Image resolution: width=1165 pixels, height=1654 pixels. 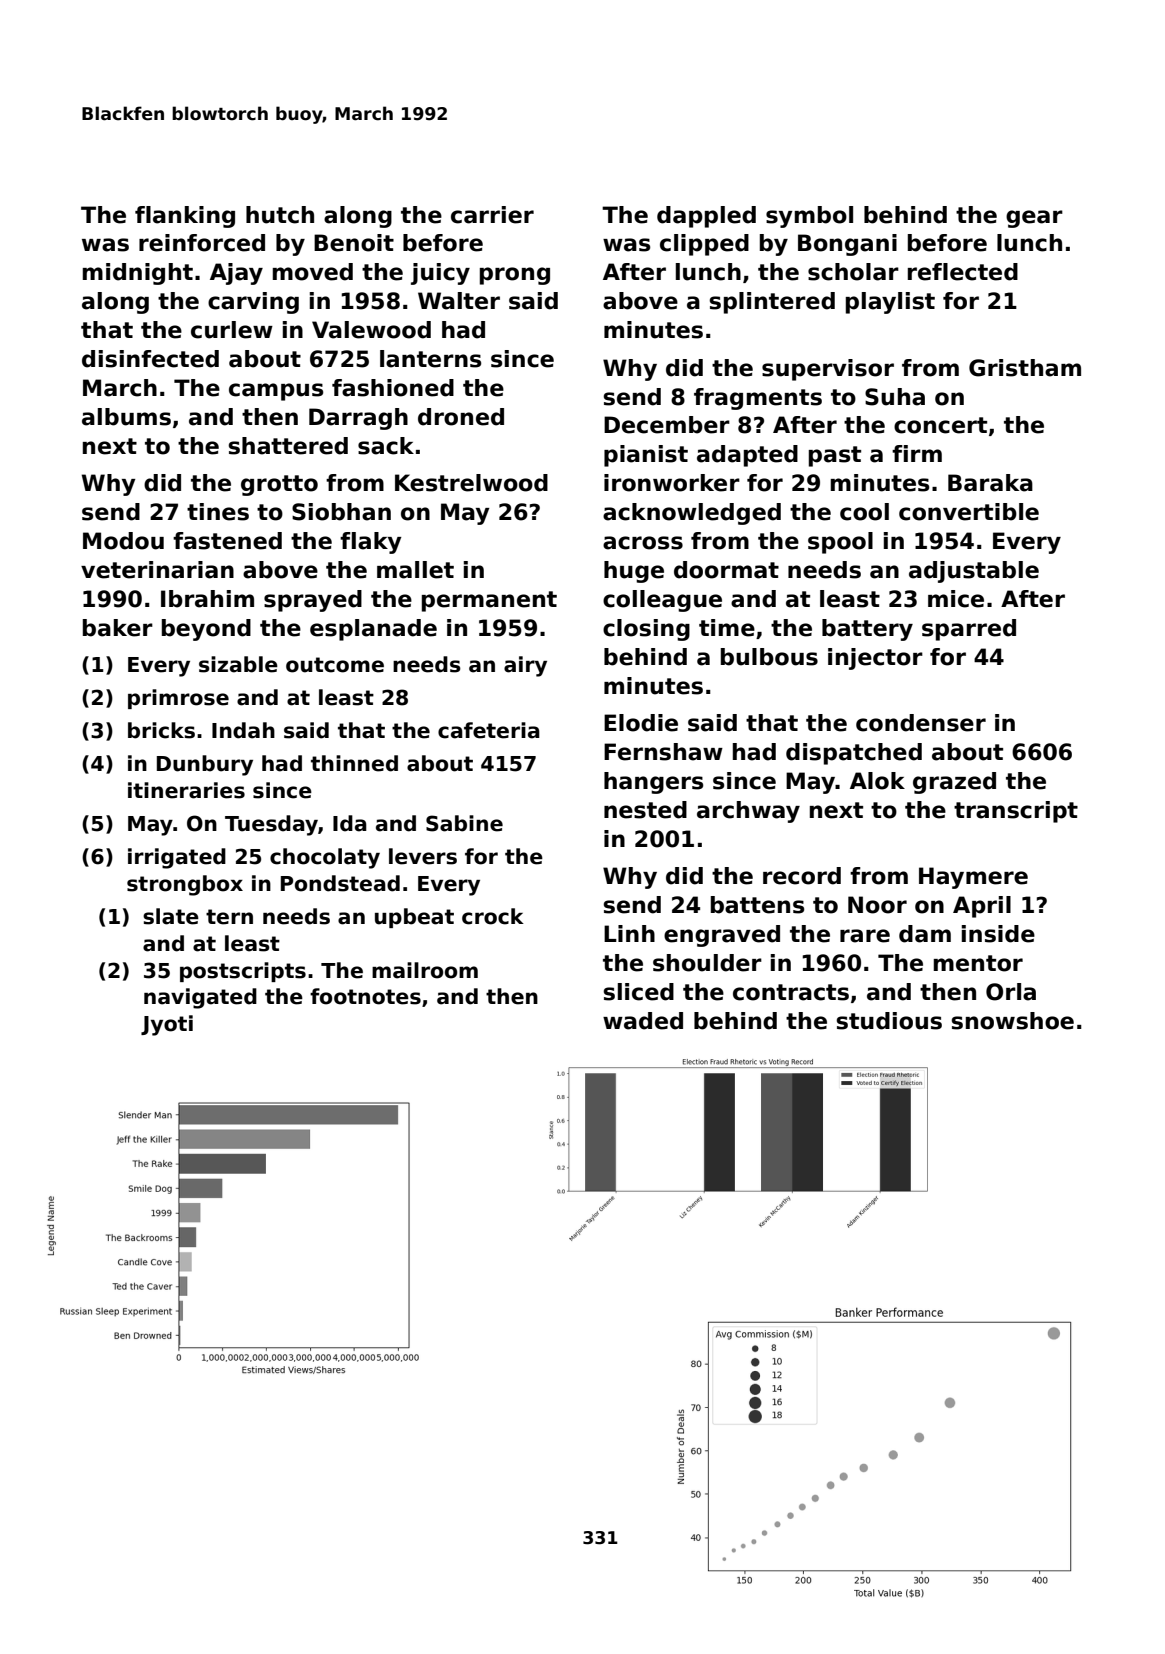 I want to click on carrier, so click(x=492, y=215).
